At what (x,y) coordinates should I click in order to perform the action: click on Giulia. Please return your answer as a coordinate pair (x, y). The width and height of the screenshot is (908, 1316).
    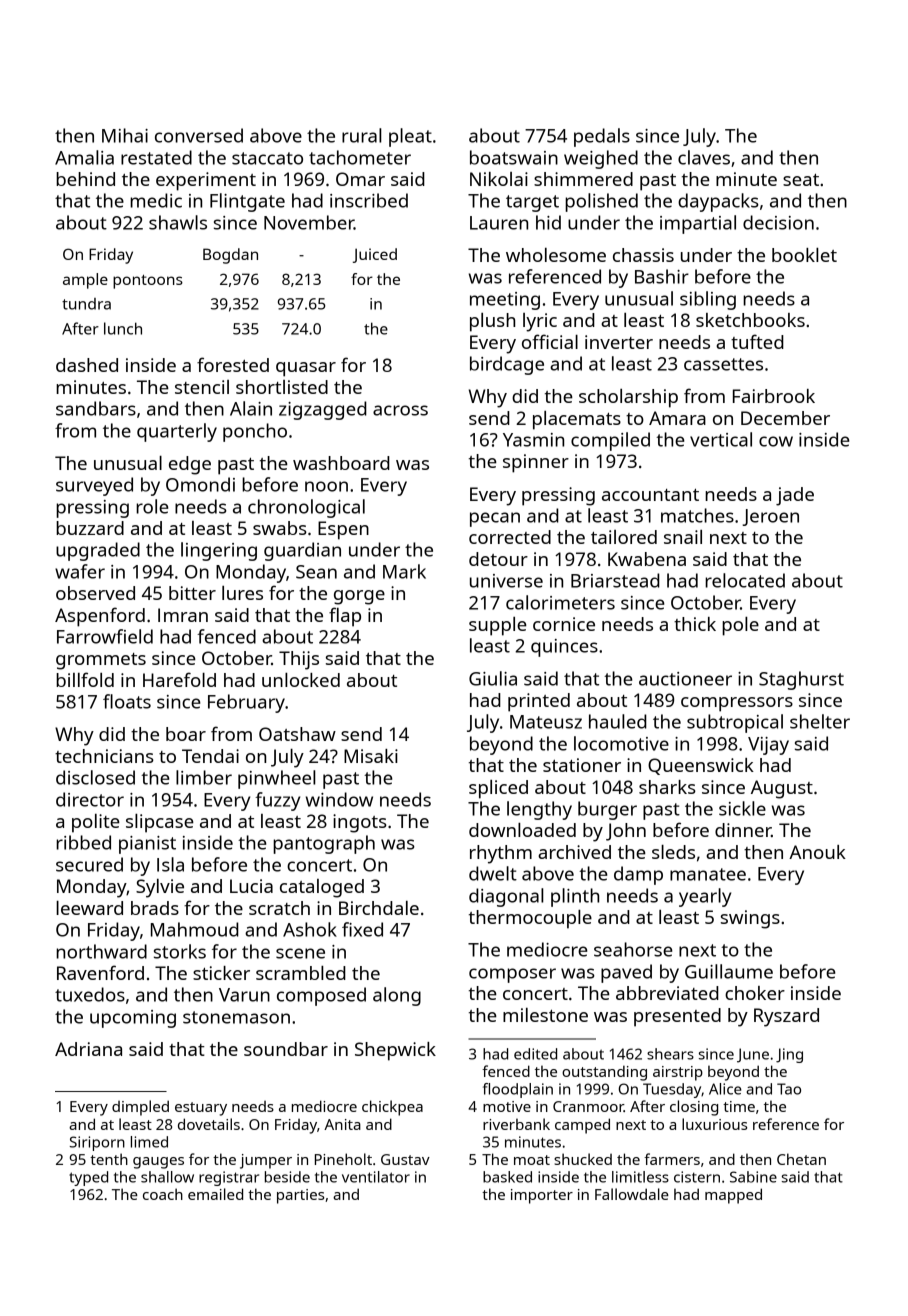
    Looking at the image, I should click on (493, 678).
